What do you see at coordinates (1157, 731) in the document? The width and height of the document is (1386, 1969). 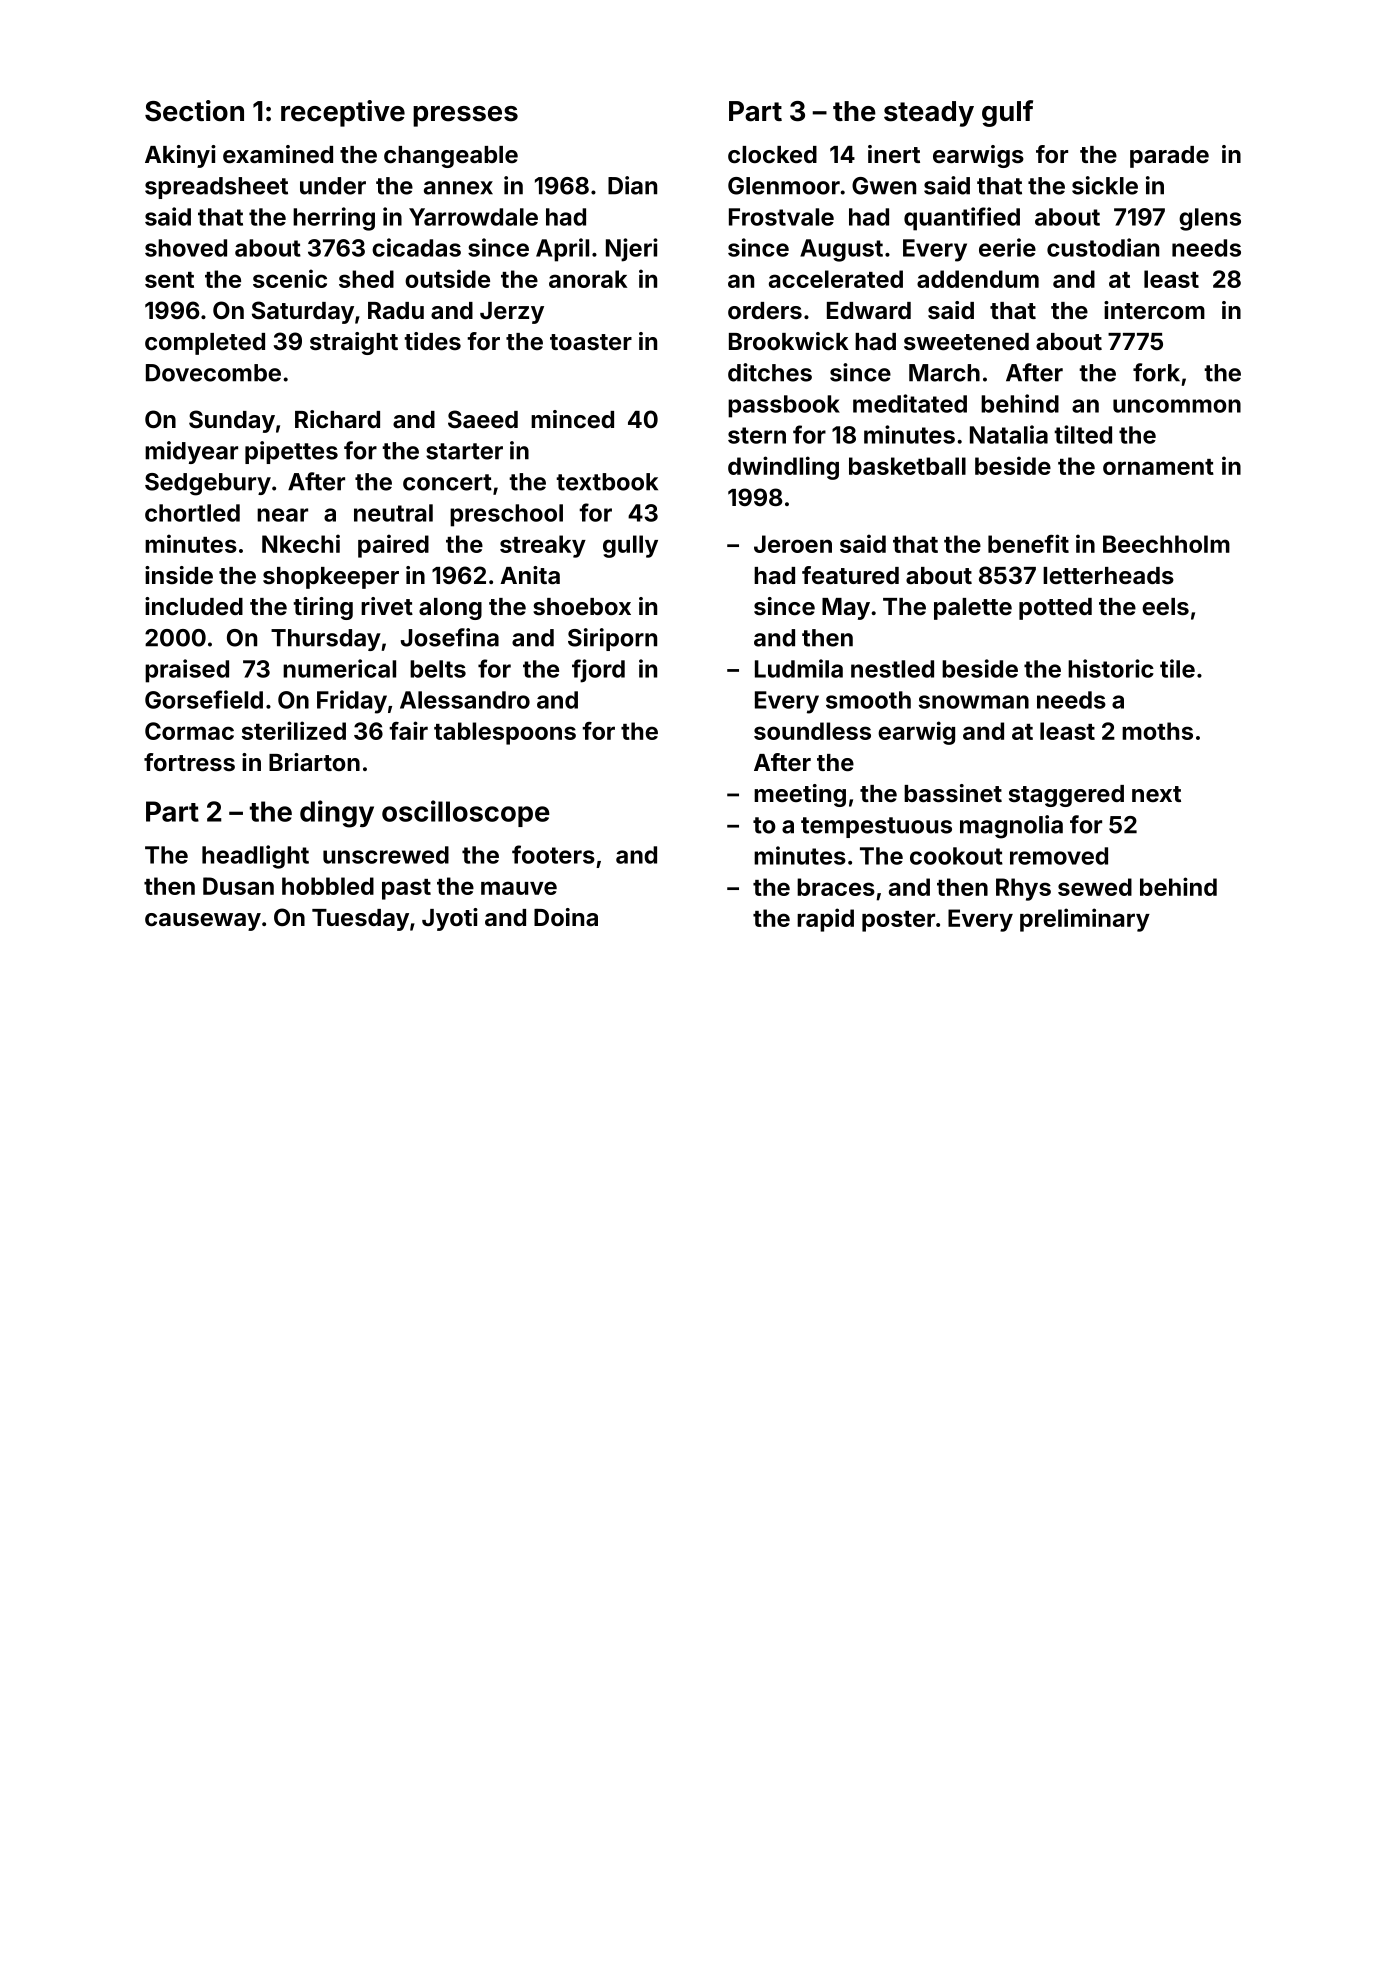 I see `moths` at bounding box center [1157, 731].
